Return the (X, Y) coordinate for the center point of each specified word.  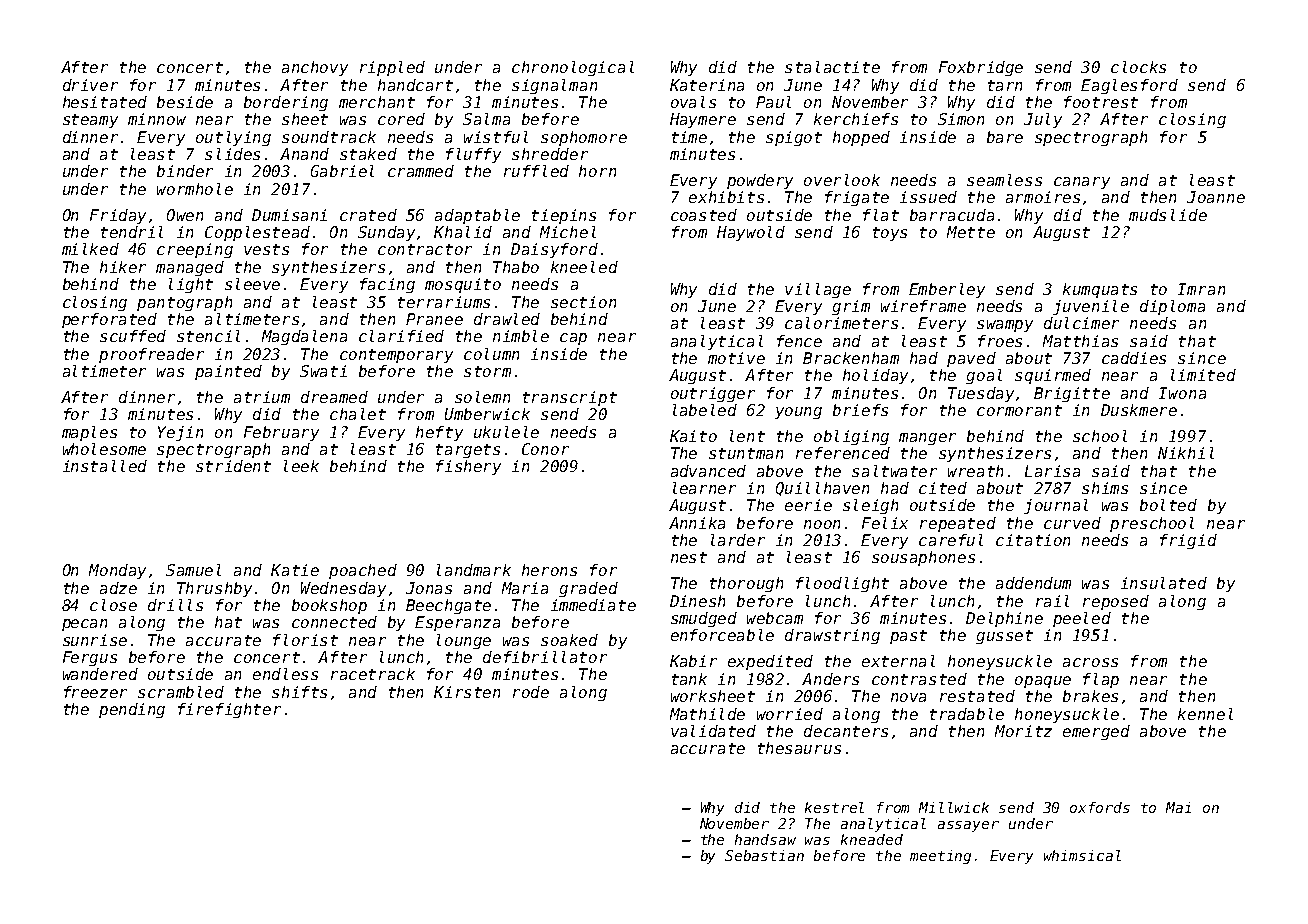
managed (190, 268)
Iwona (1182, 393)
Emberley (947, 290)
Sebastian (764, 855)
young (798, 413)
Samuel (193, 570)
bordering (286, 103)
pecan (84, 625)
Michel (568, 232)
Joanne (1216, 197)
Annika (697, 523)
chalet (358, 414)
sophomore (584, 138)
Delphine (1004, 619)
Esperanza (457, 623)
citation (1033, 540)
